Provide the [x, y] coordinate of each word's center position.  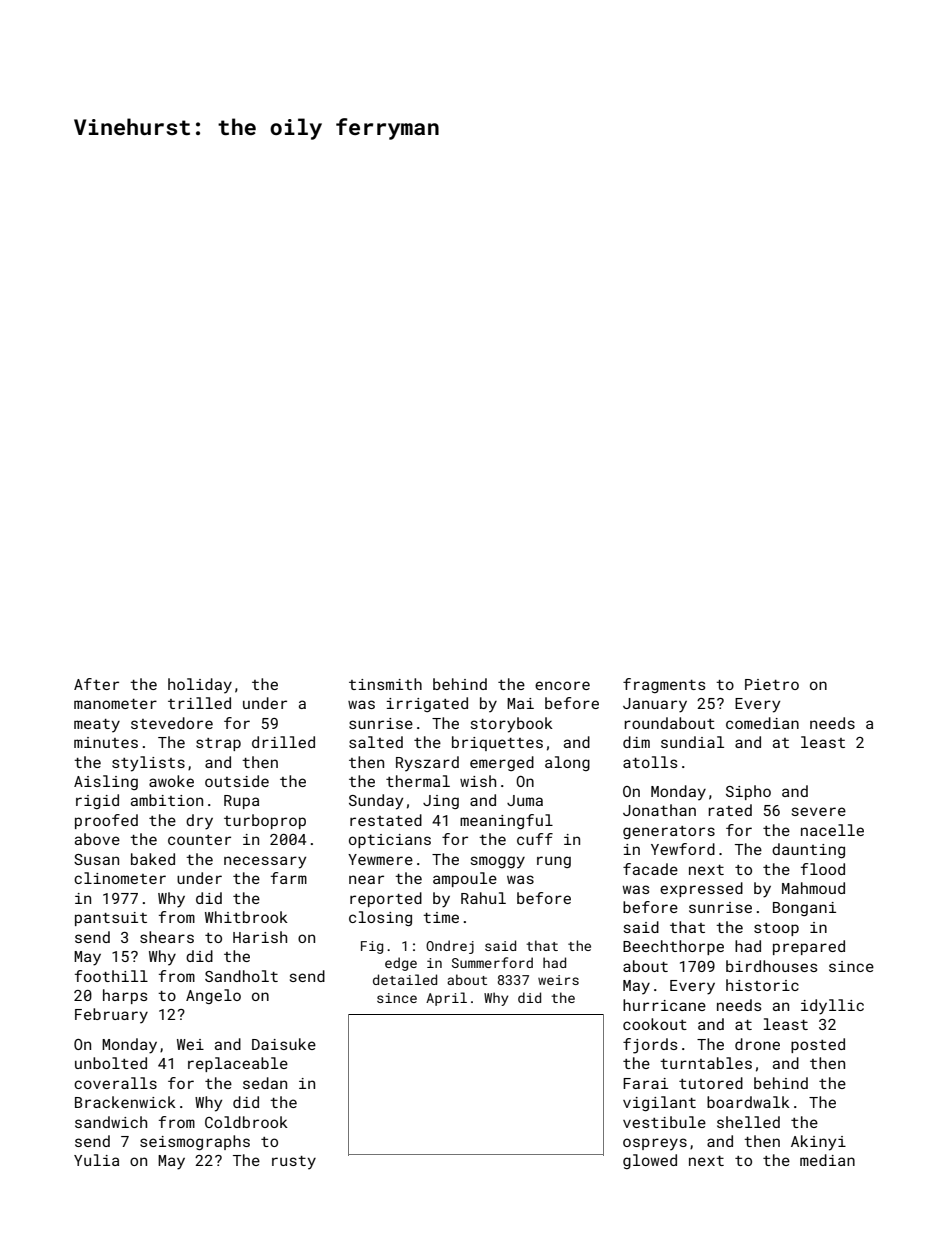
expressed [701, 889]
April [446, 999]
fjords [650, 1046]
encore [562, 685]
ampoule [465, 879]
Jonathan [659, 810]
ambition [167, 800]
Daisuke [284, 1044]
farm [289, 878]
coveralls [115, 1083]
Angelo [213, 996]
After [96, 684]
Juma [525, 800]
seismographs [195, 1142]
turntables [706, 1063]
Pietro [772, 684]
